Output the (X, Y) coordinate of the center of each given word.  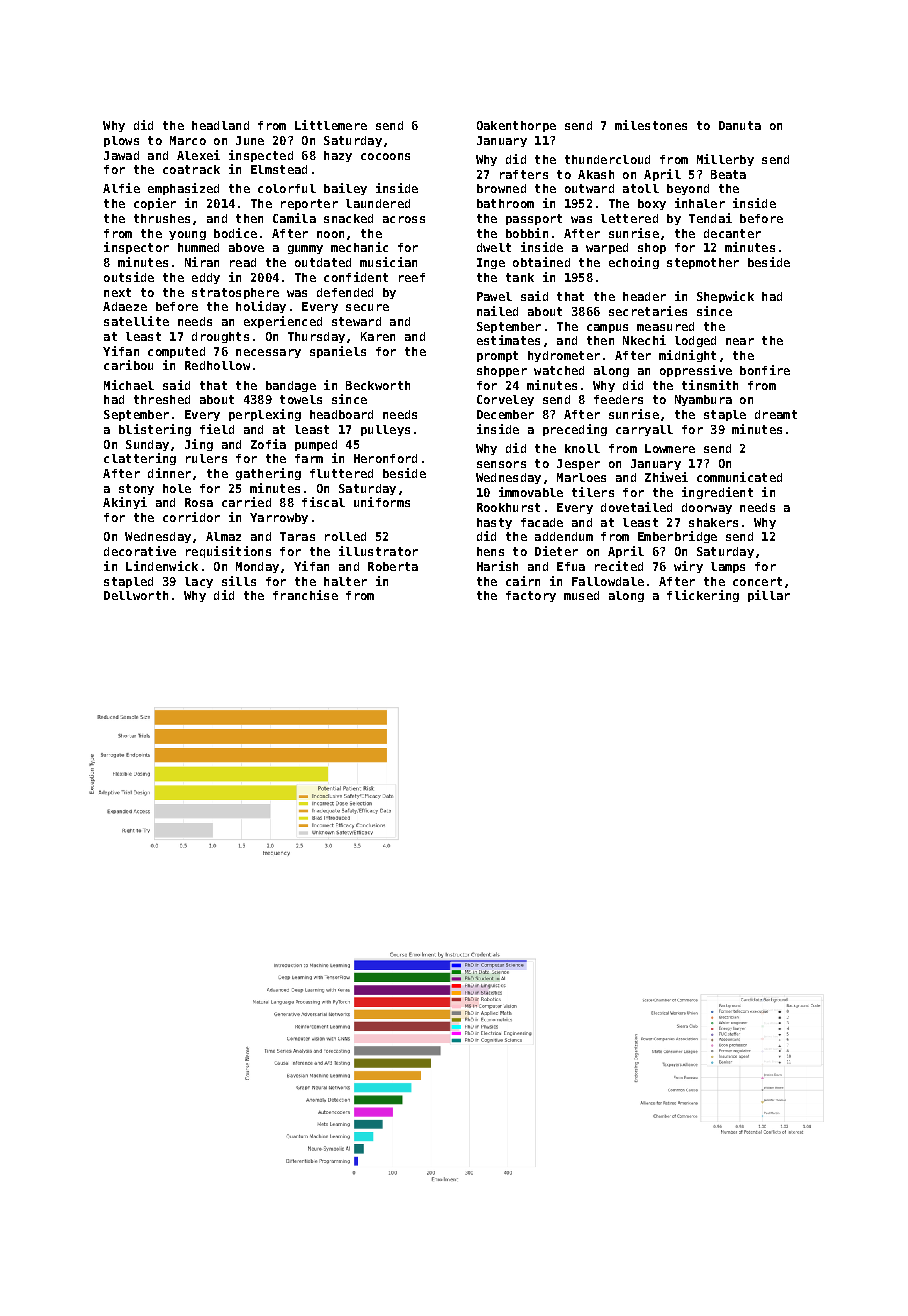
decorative (140, 551)
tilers (593, 492)
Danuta (740, 125)
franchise (305, 595)
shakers (713, 522)
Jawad (121, 155)
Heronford (385, 458)
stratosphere (235, 293)
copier (155, 204)
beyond (688, 189)
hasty (494, 523)
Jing (199, 445)
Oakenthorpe (516, 126)
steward (356, 321)
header (644, 296)
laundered (378, 203)
